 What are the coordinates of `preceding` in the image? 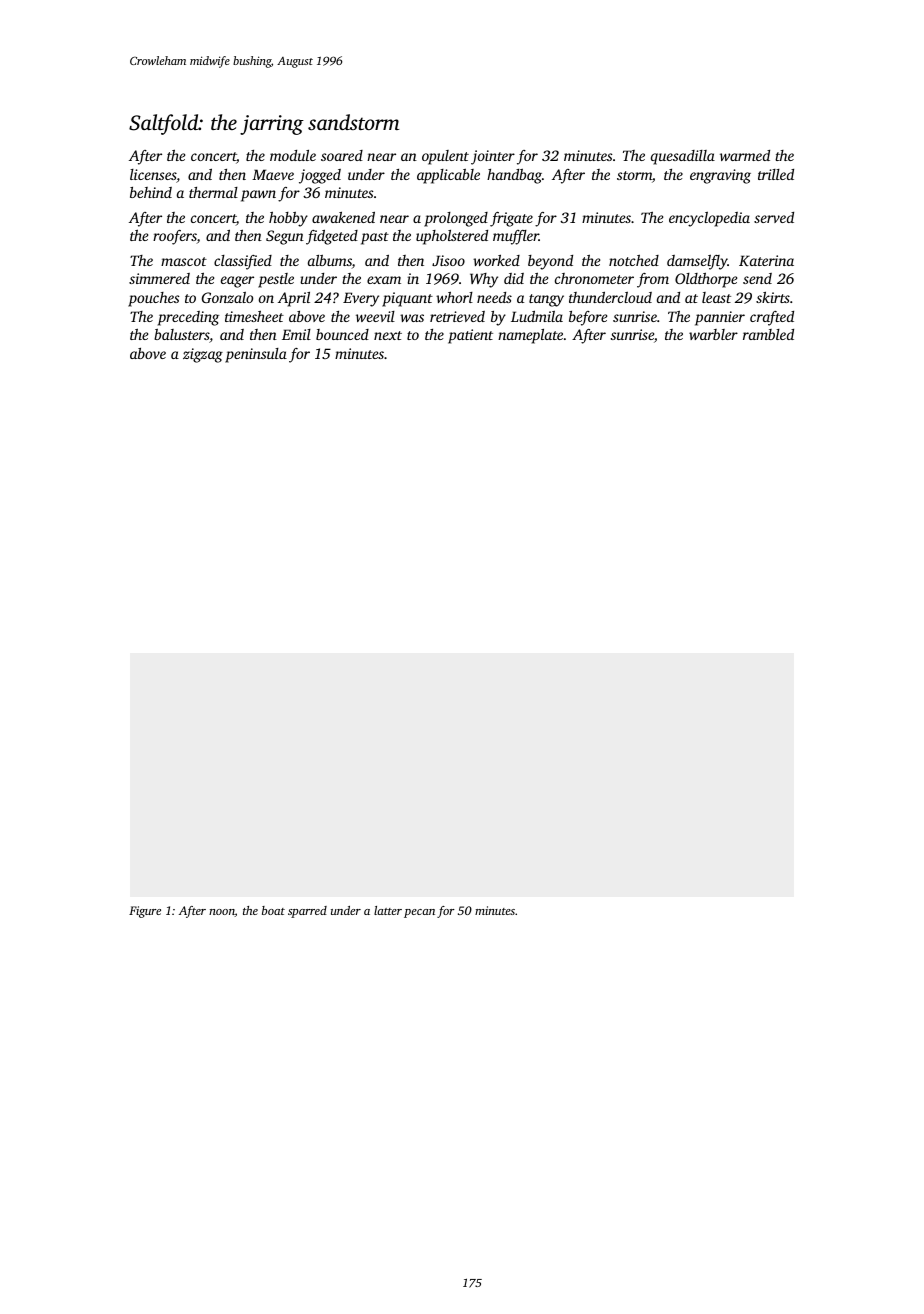 It's located at (188, 318).
